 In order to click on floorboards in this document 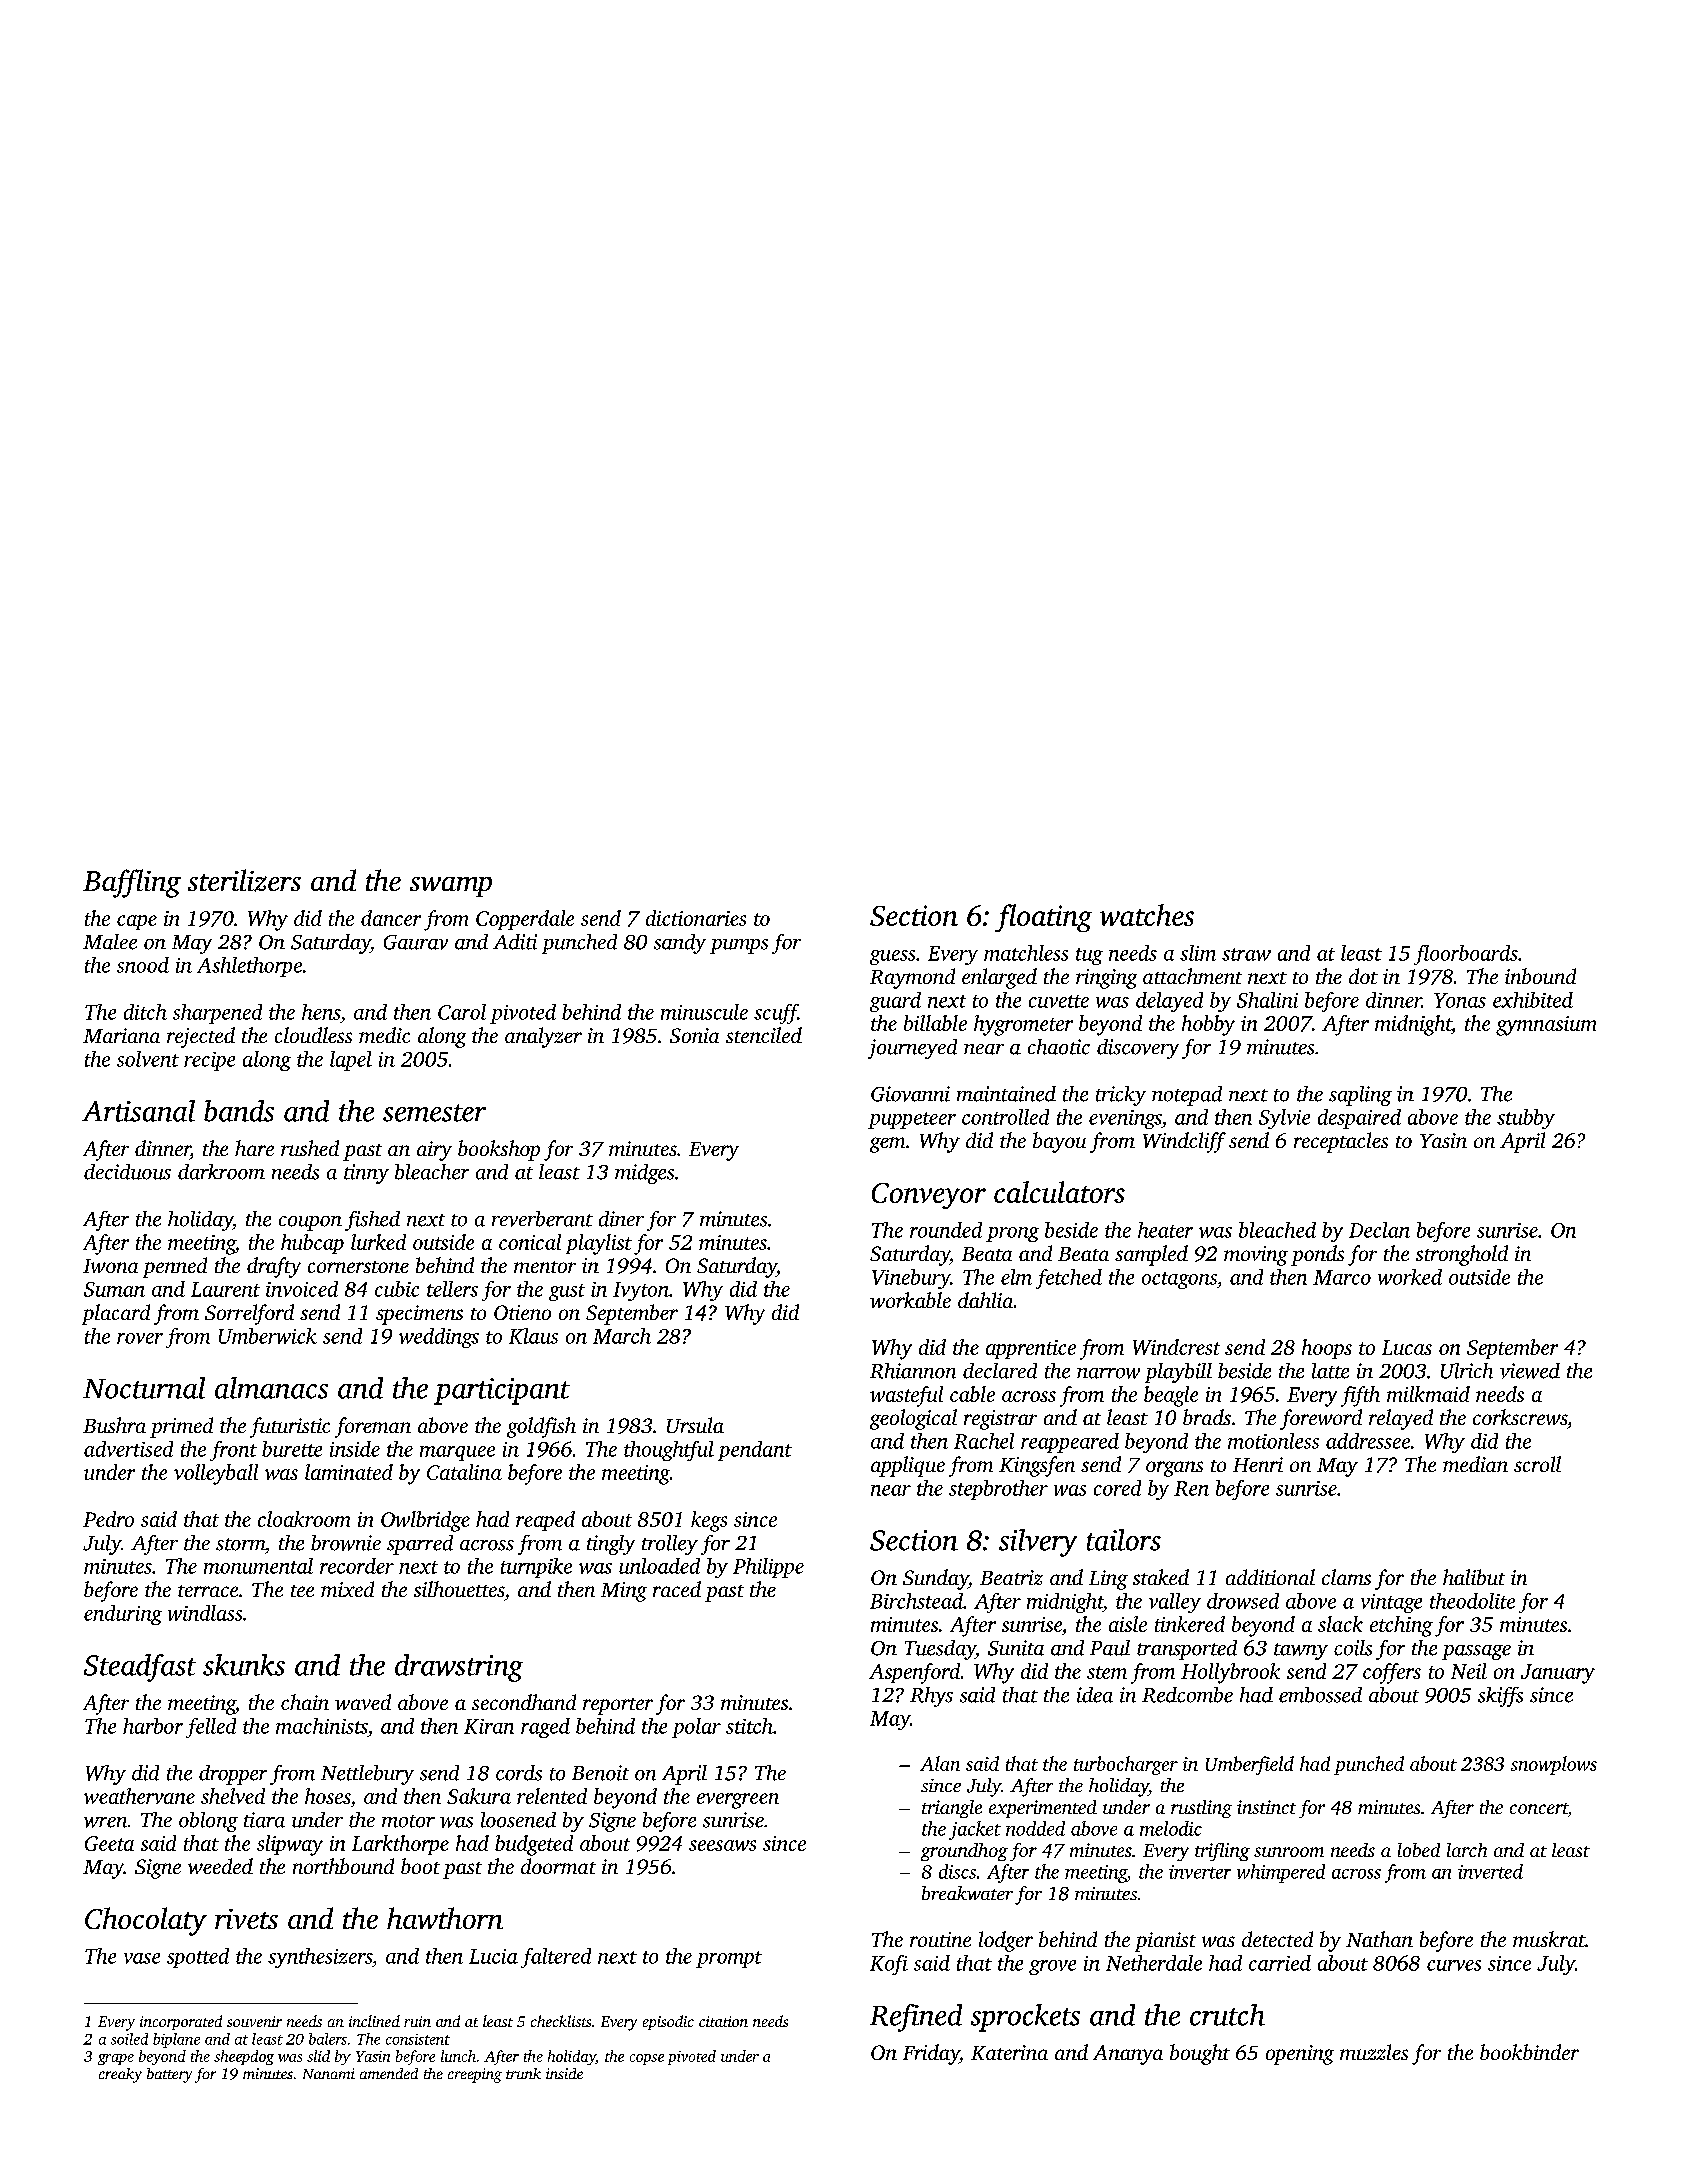, I will do `click(1466, 955)`.
